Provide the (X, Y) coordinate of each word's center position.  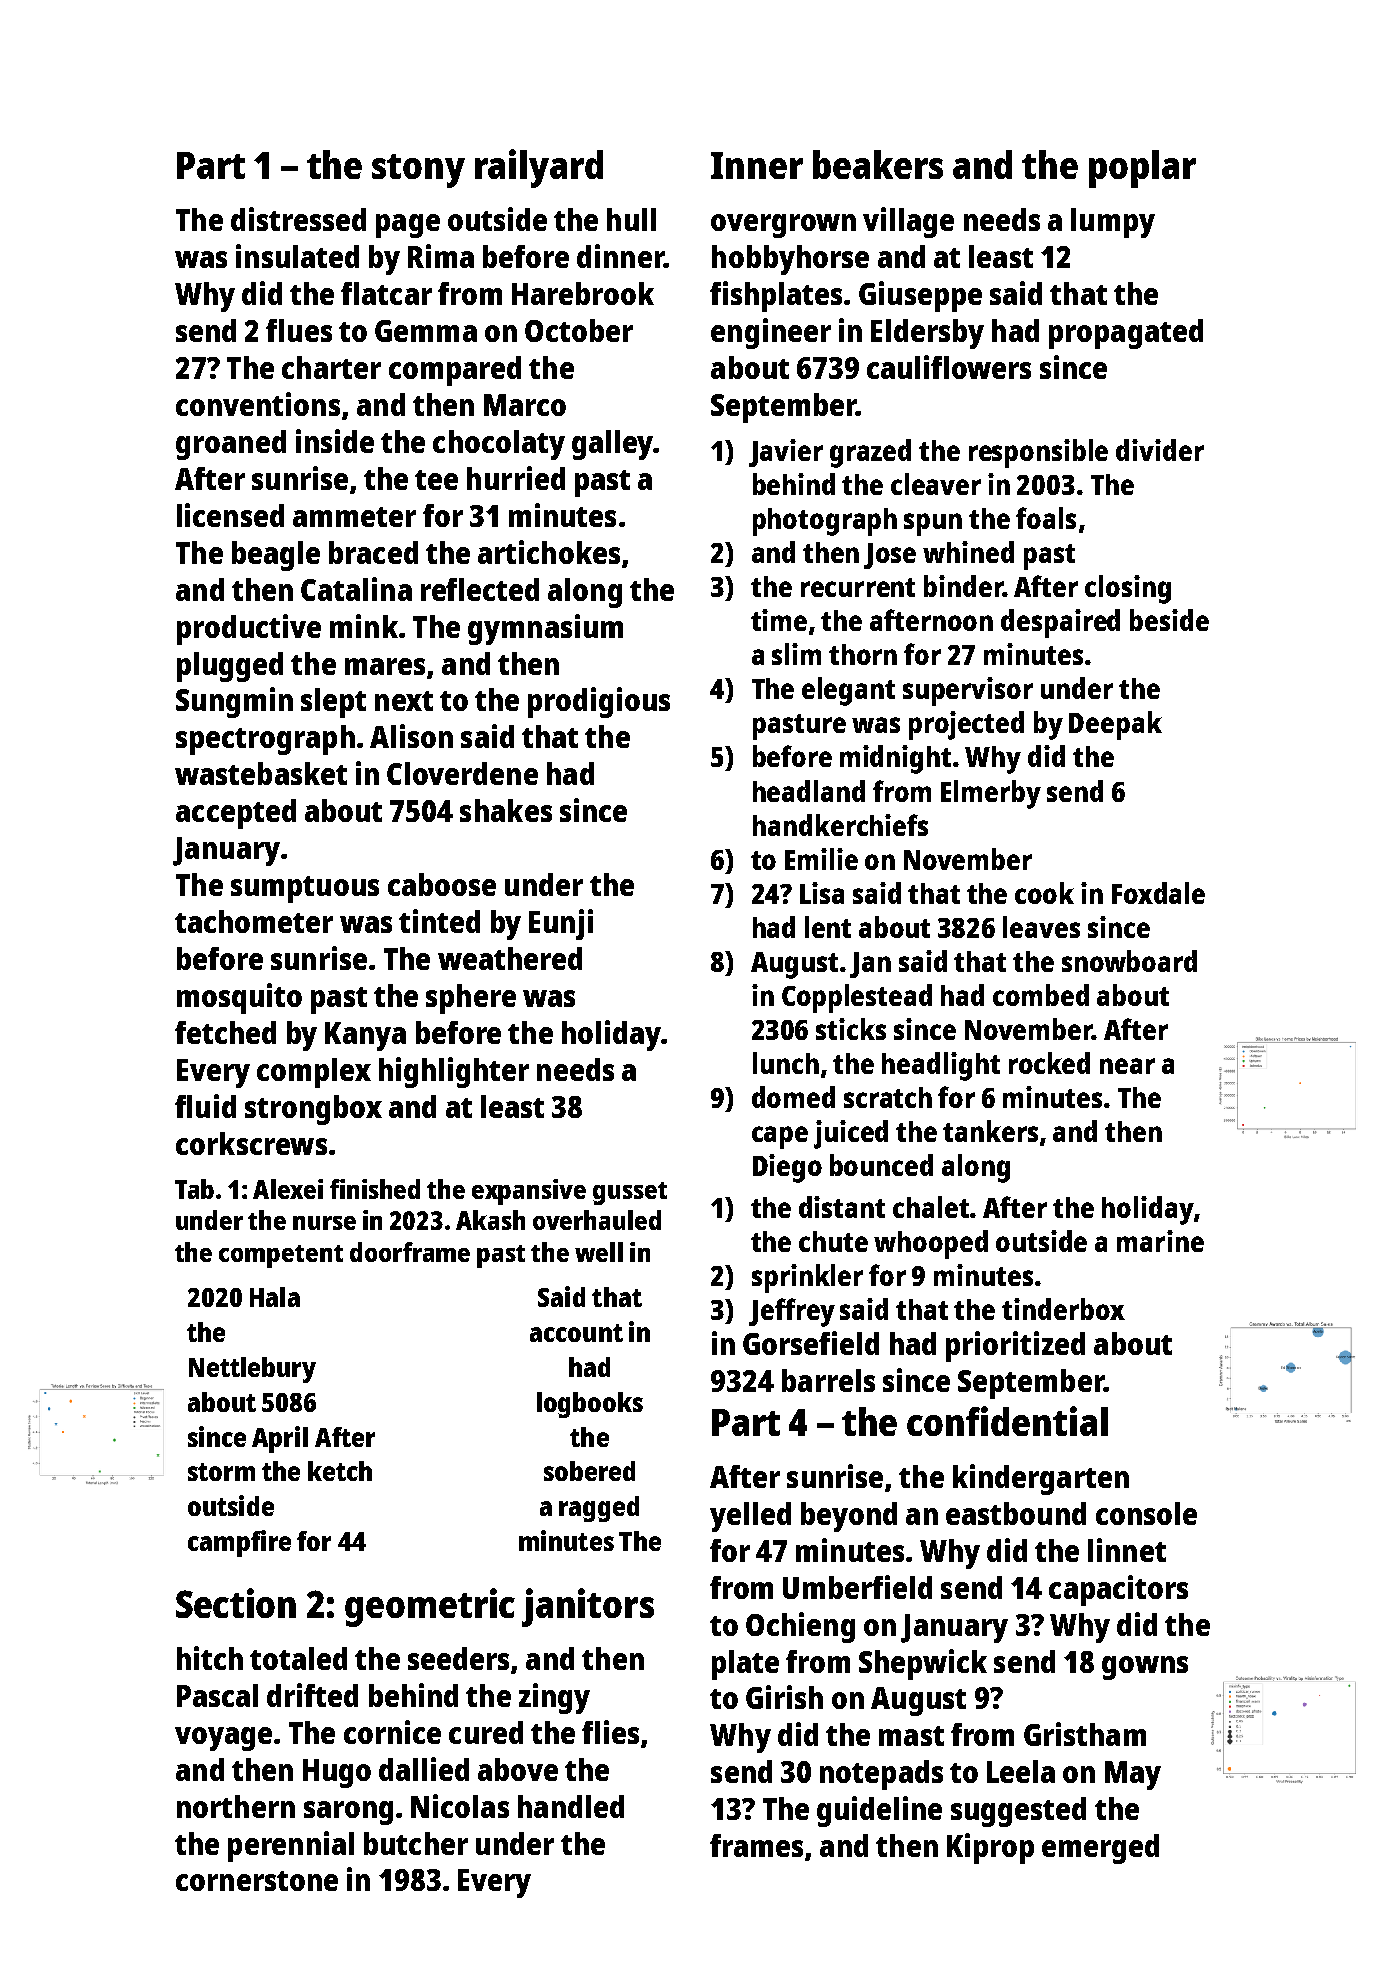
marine (1160, 1241)
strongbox (313, 1110)
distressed (298, 219)
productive (249, 629)
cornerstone (257, 1881)
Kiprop (990, 1848)
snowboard (1129, 961)
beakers (878, 164)
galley (612, 445)
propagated (1126, 334)
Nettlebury (252, 1370)
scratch (888, 1097)
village (908, 222)
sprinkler (807, 1278)
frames (756, 1845)
